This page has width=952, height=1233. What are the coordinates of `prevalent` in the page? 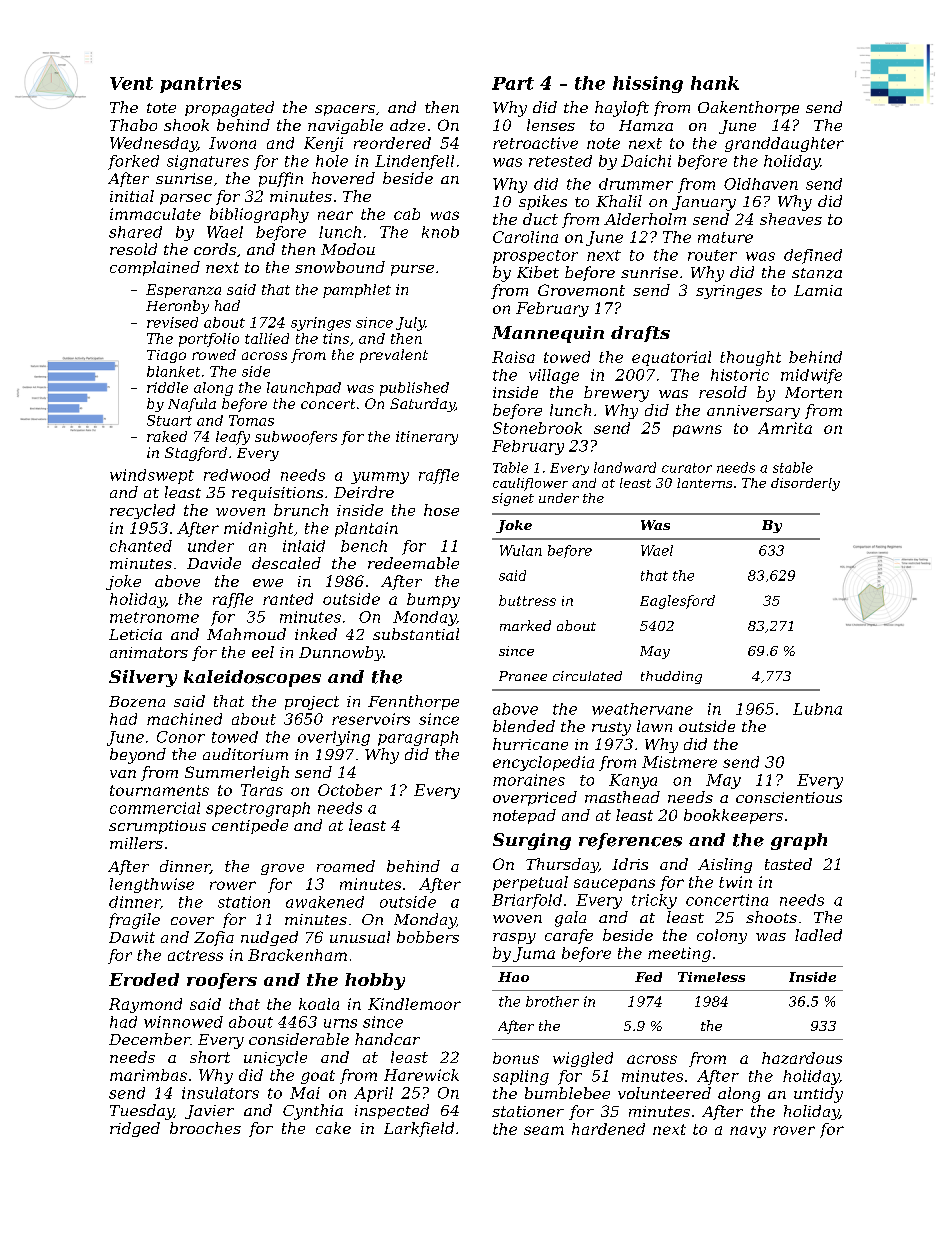 It's located at (394, 356).
